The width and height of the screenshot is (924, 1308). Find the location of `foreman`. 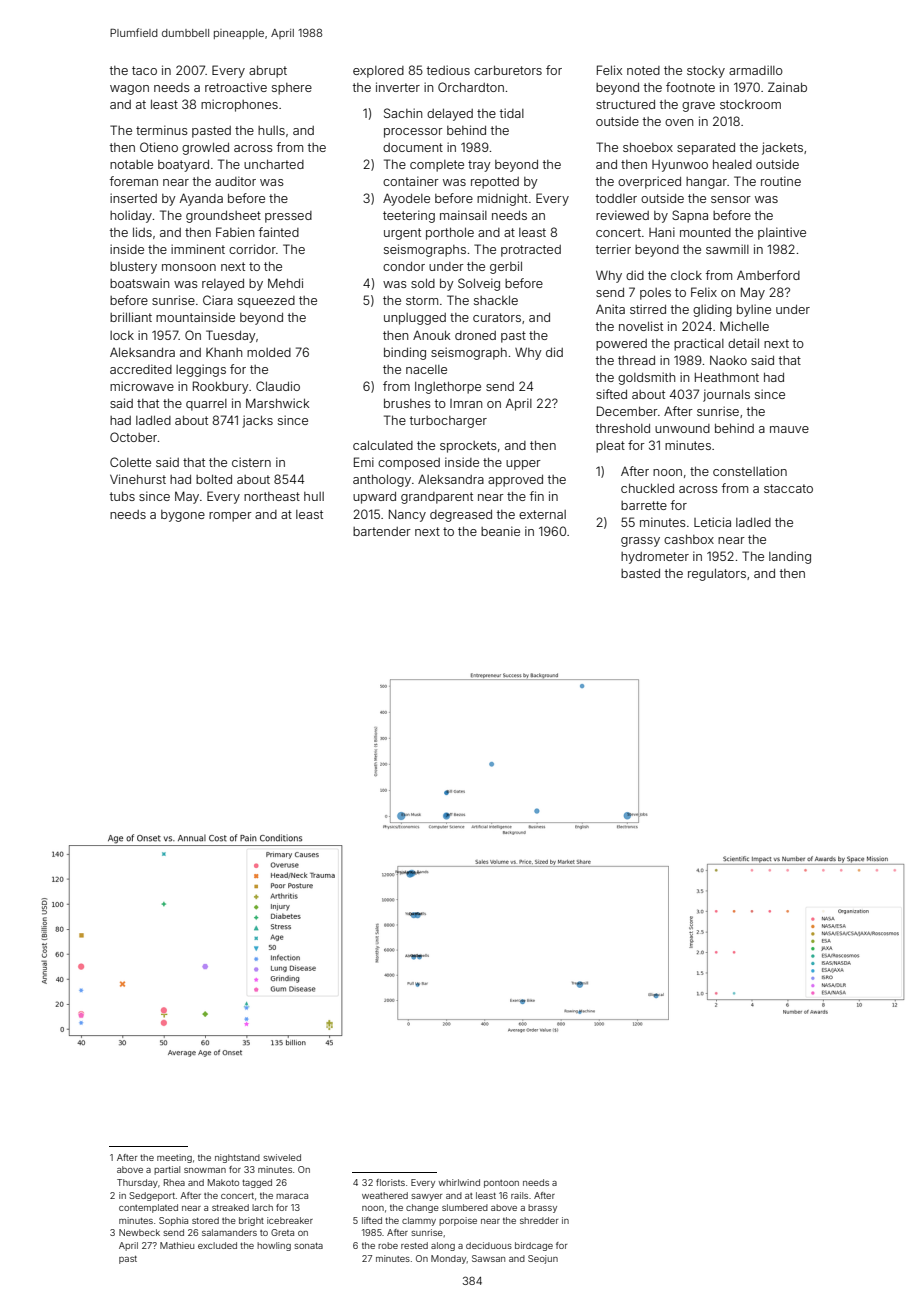

foreman is located at coordinates (134, 181).
